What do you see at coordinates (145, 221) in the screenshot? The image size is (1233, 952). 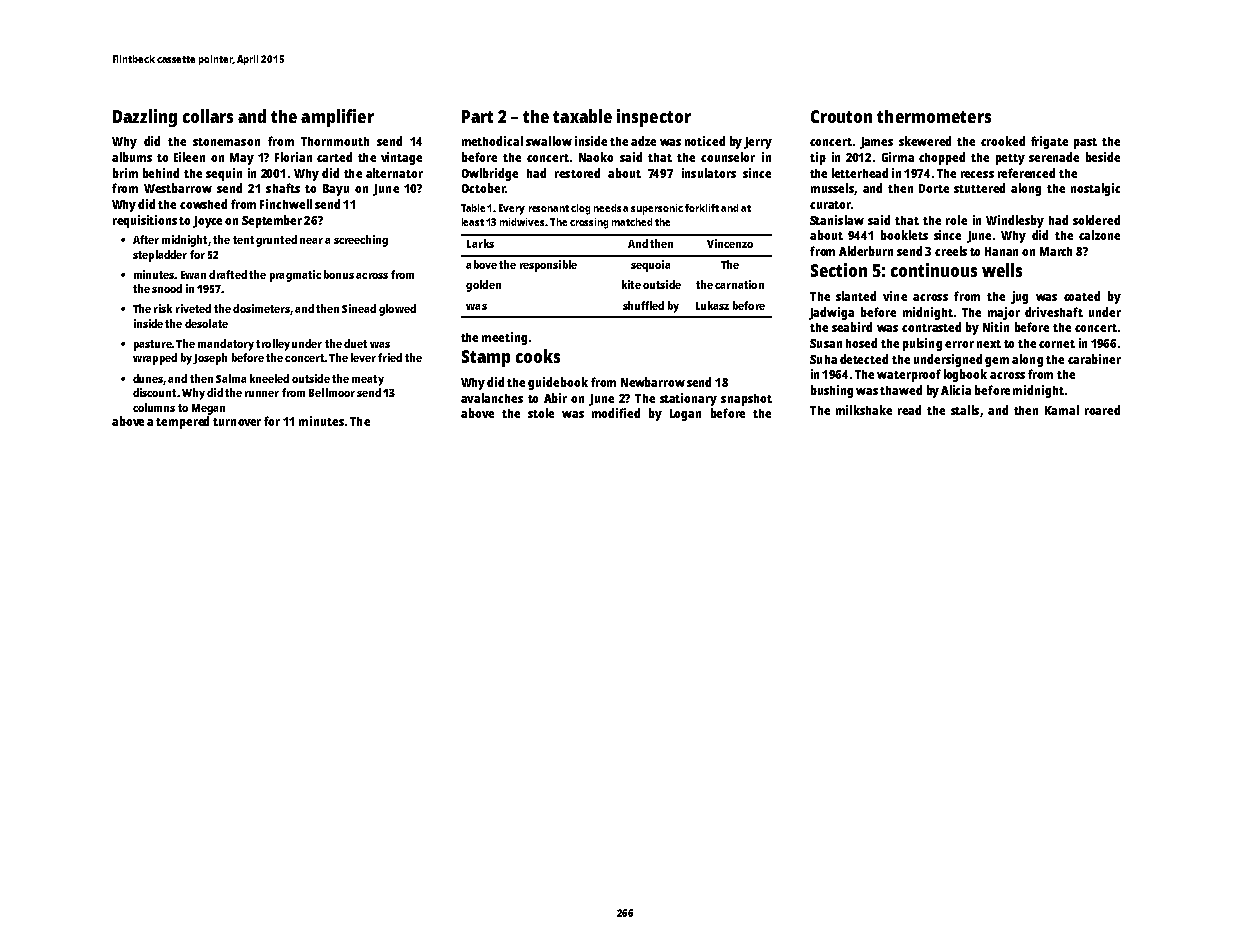 I see `requisitions` at bounding box center [145, 221].
